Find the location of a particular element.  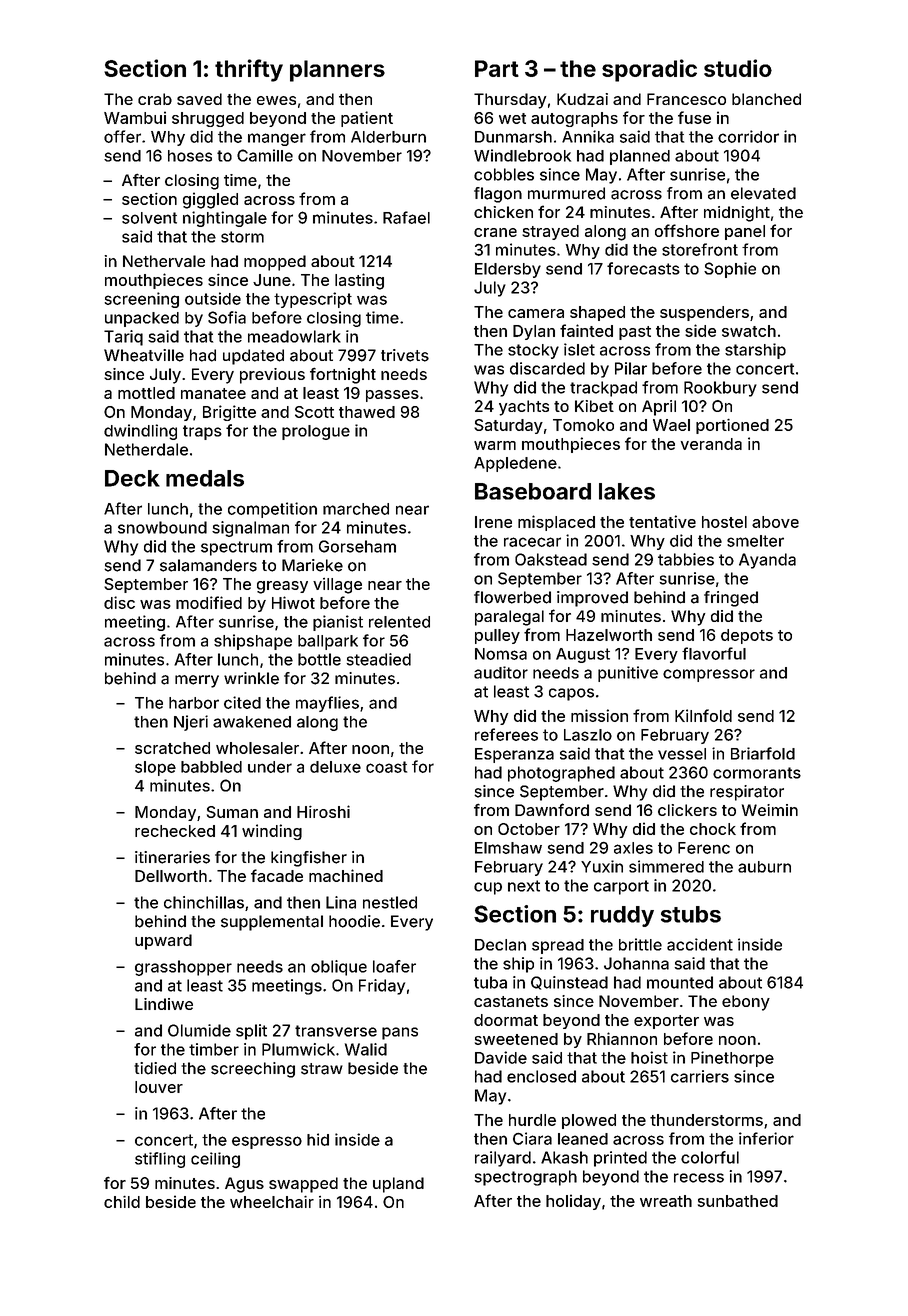

coast is located at coordinates (386, 767).
